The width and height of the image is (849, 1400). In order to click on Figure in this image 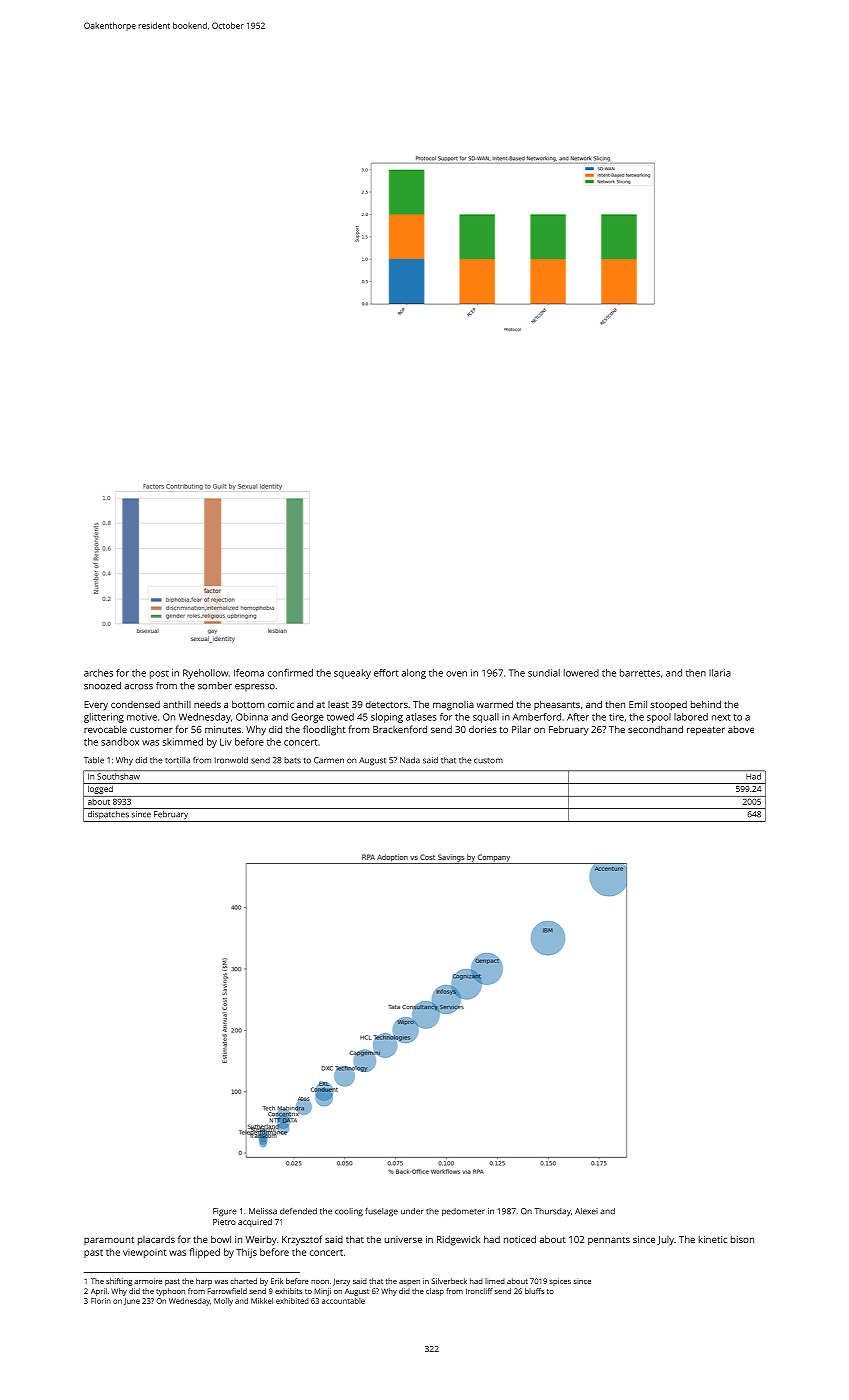, I will do `click(225, 1212)`.
